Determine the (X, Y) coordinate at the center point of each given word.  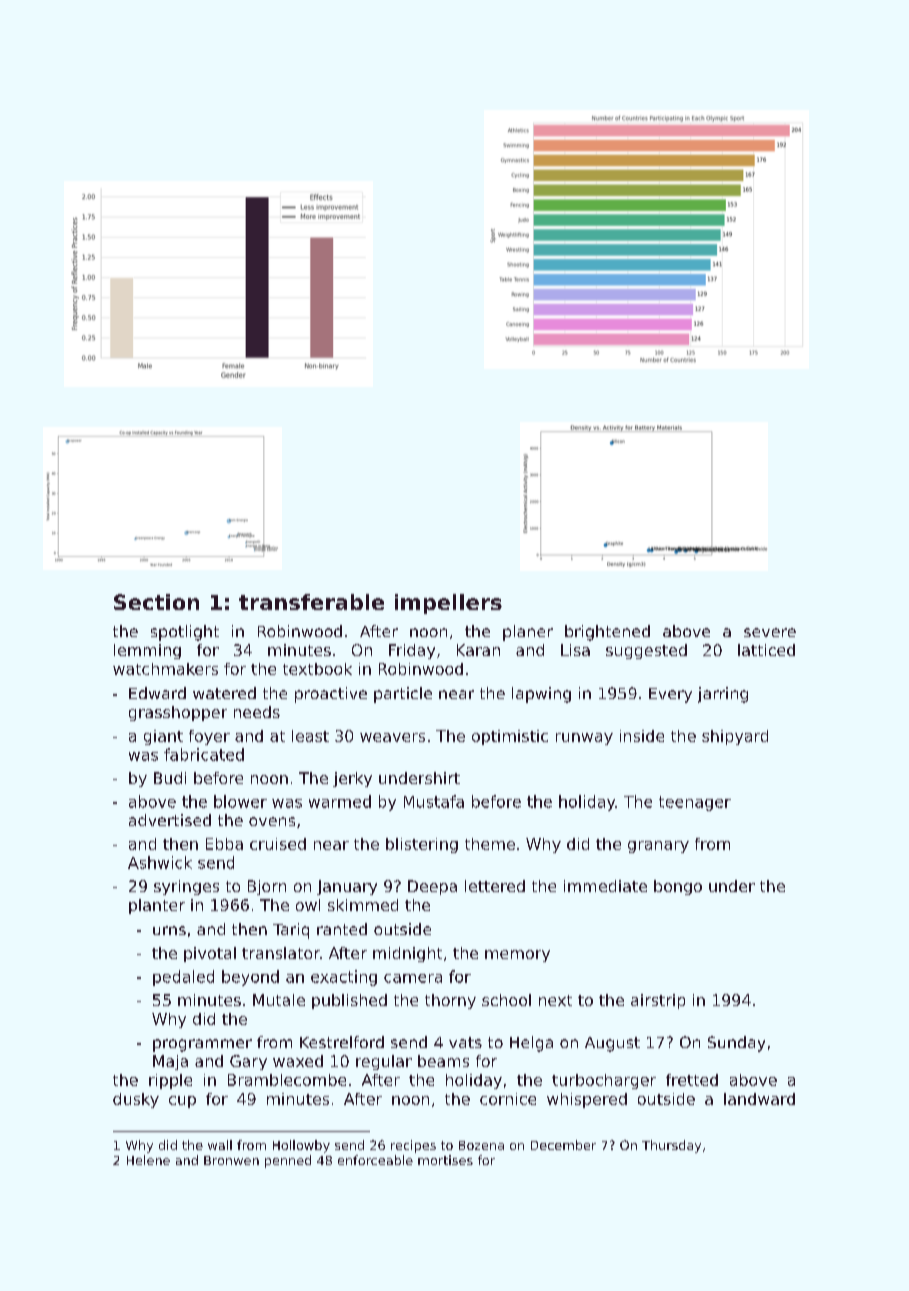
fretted (692, 1080)
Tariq (291, 931)
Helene (148, 1160)
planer (528, 633)
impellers (448, 604)
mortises (445, 1160)
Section (156, 602)
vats (465, 1042)
